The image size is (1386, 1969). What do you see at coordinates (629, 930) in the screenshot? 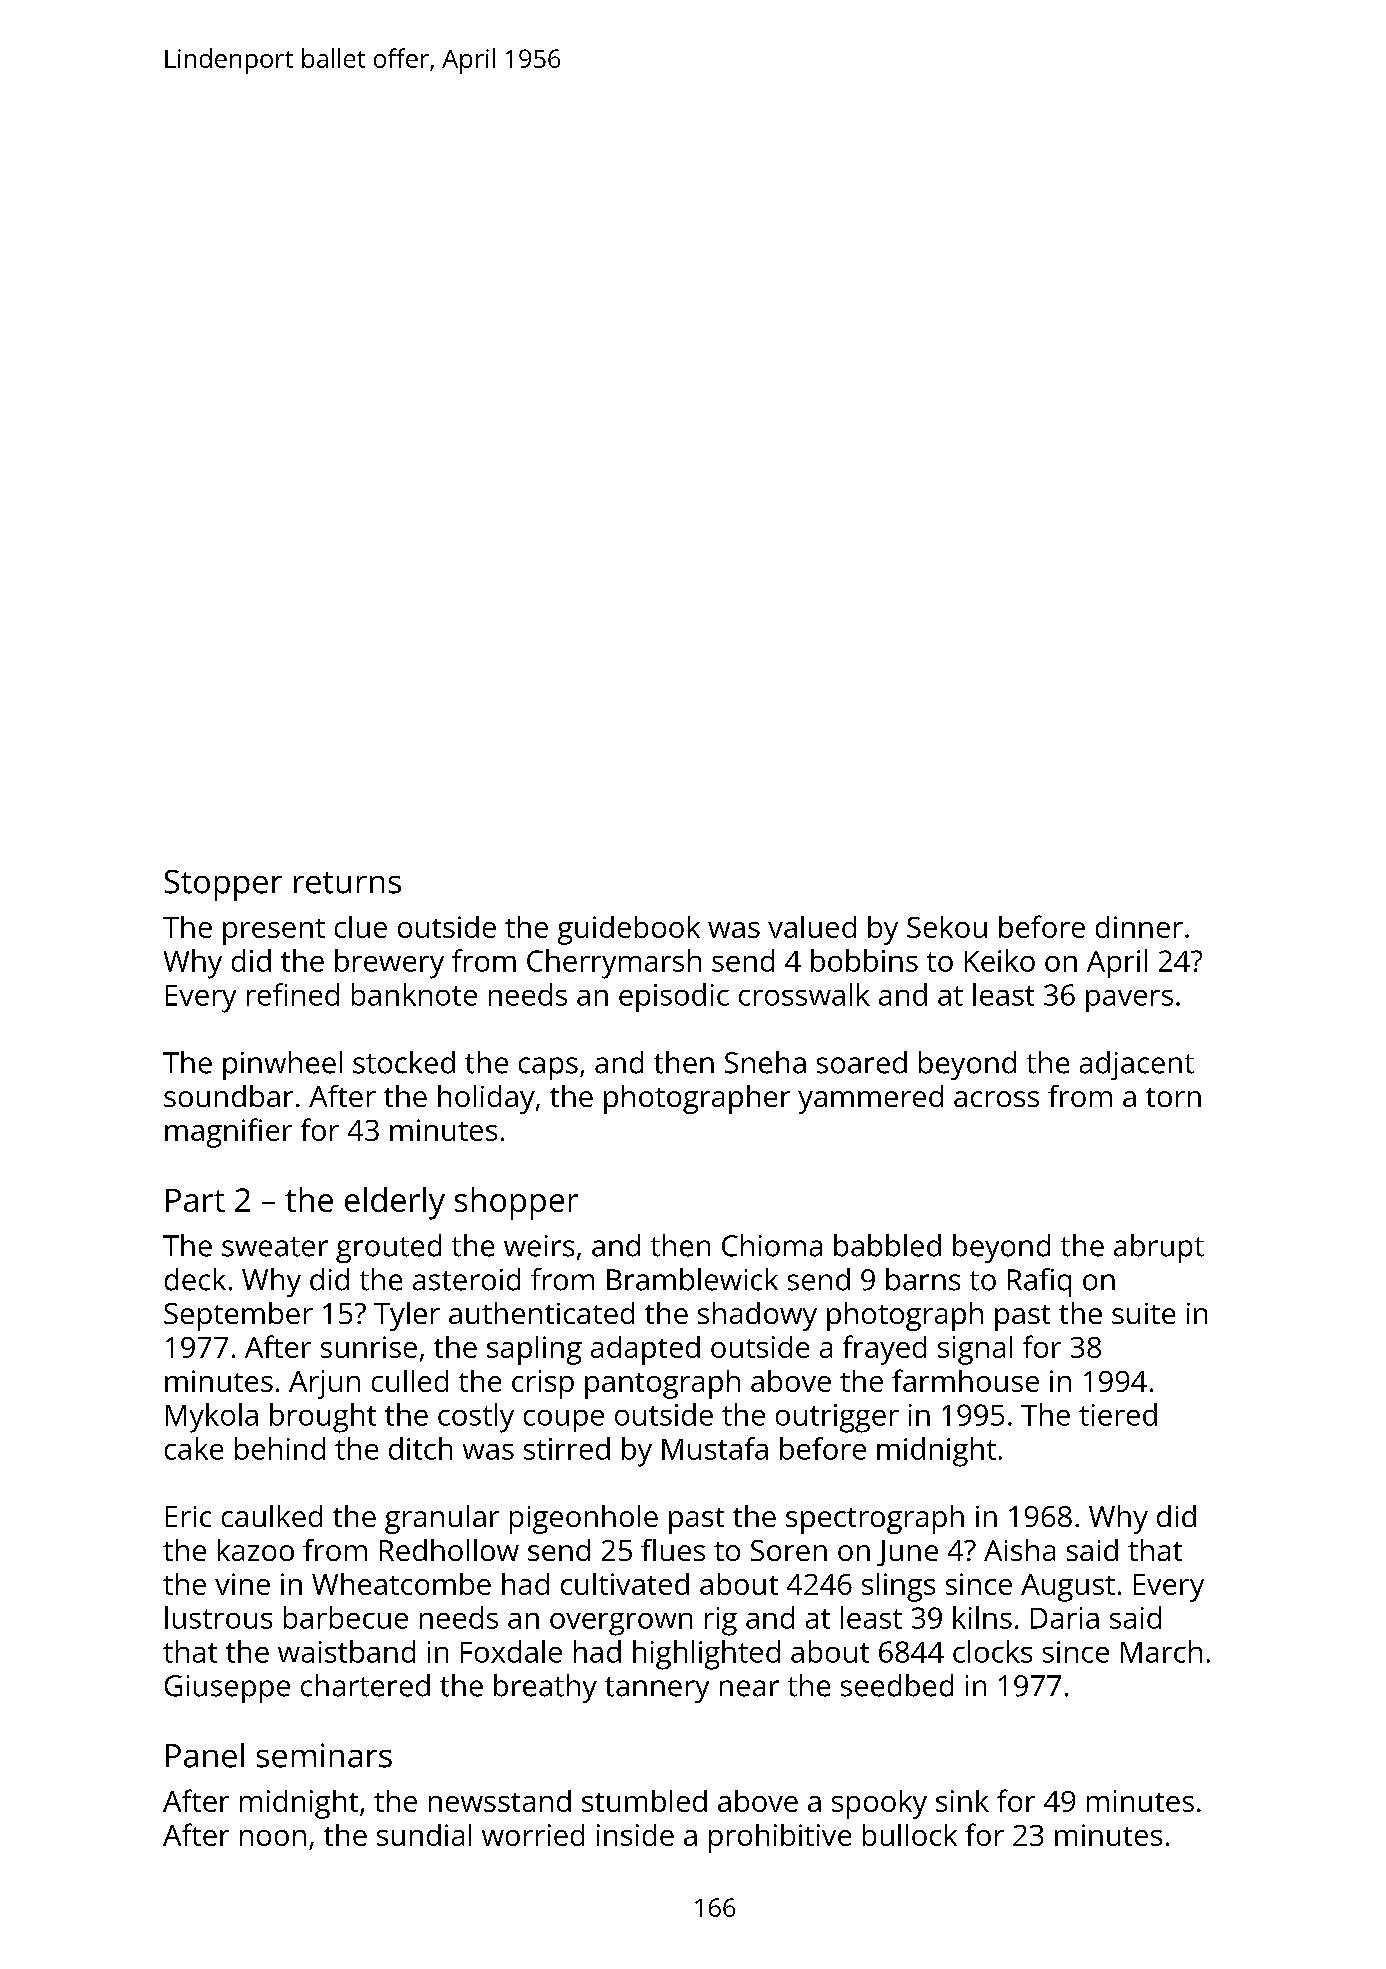
I see `guidebook` at bounding box center [629, 930].
